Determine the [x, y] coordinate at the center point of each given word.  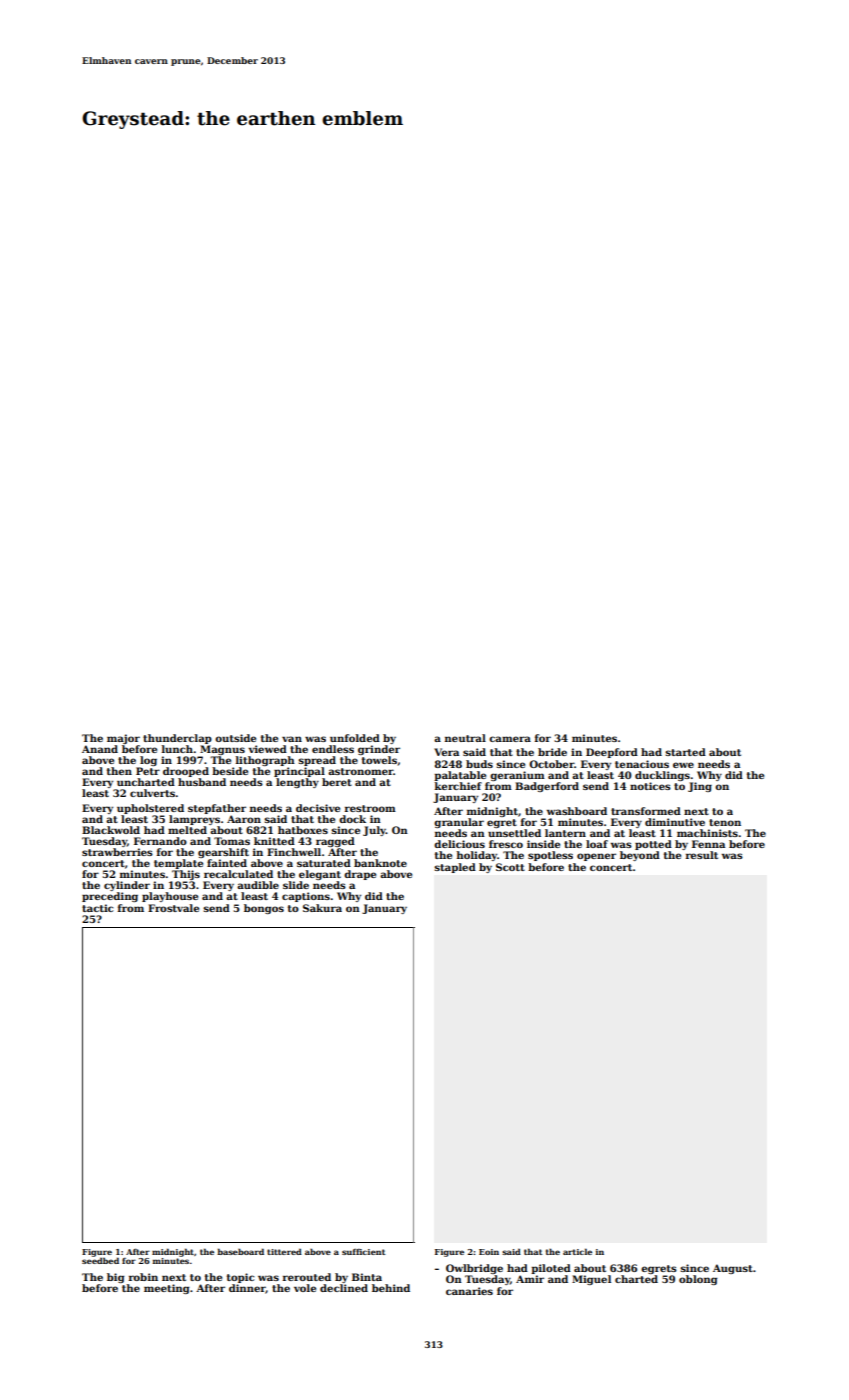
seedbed [100, 1260]
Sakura [322, 908]
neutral [465, 738]
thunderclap [177, 739]
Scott [510, 867]
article [577, 1251]
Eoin [489, 1252]
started [685, 752]
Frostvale [173, 908]
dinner [247, 1289]
